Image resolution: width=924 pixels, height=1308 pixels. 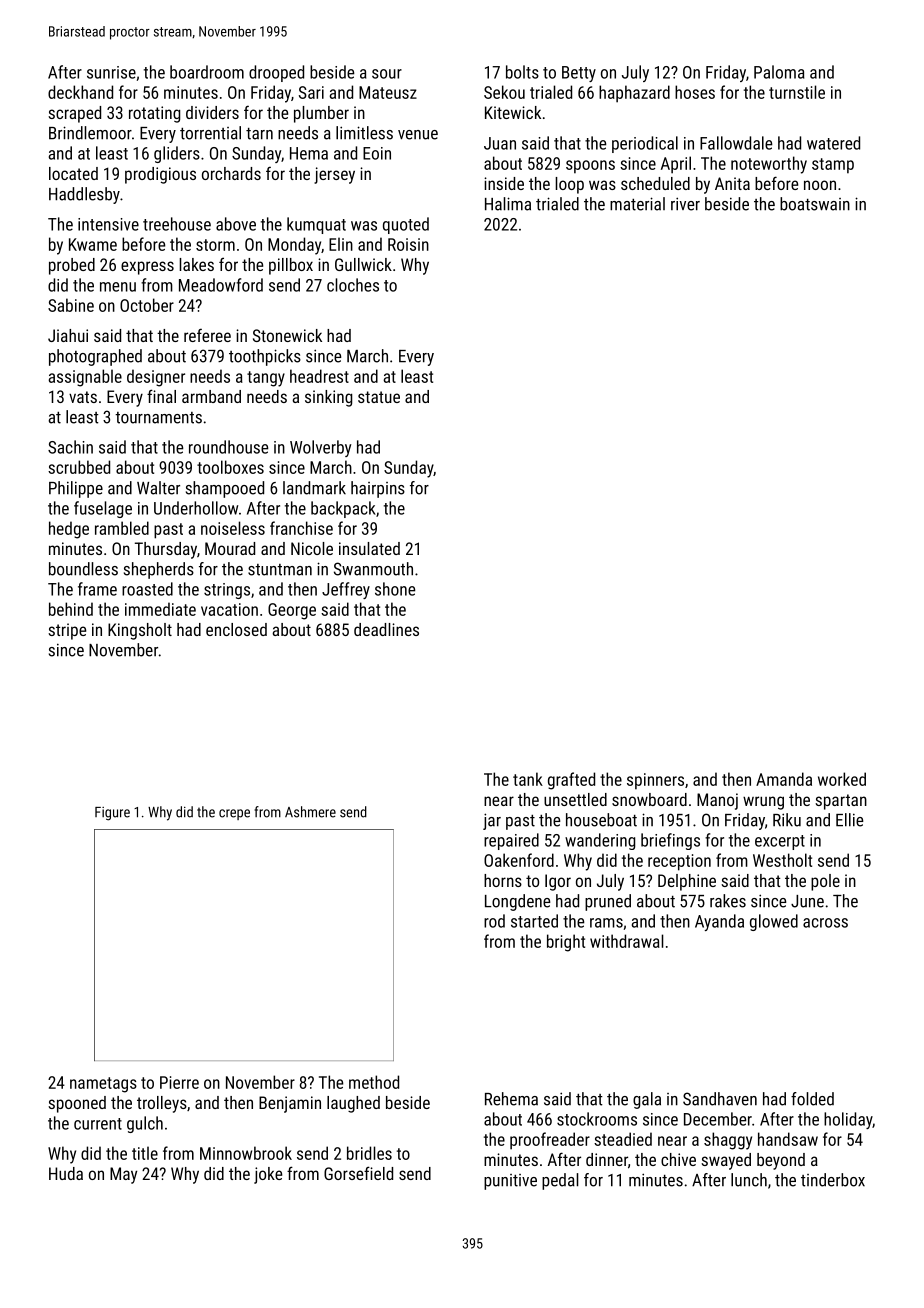 I want to click on noon, so click(x=820, y=185).
